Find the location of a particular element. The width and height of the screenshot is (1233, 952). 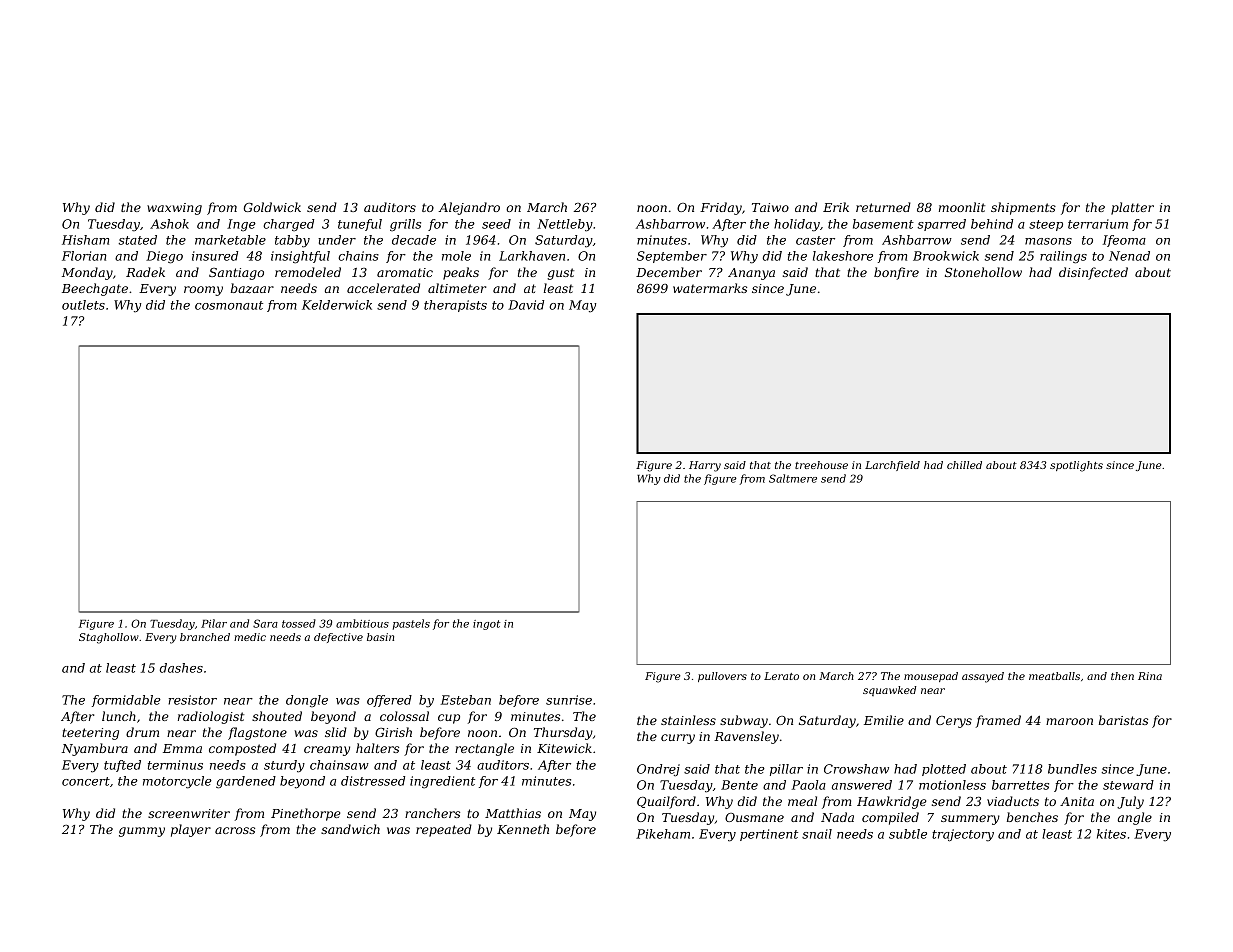

Pilar is located at coordinates (214, 623).
